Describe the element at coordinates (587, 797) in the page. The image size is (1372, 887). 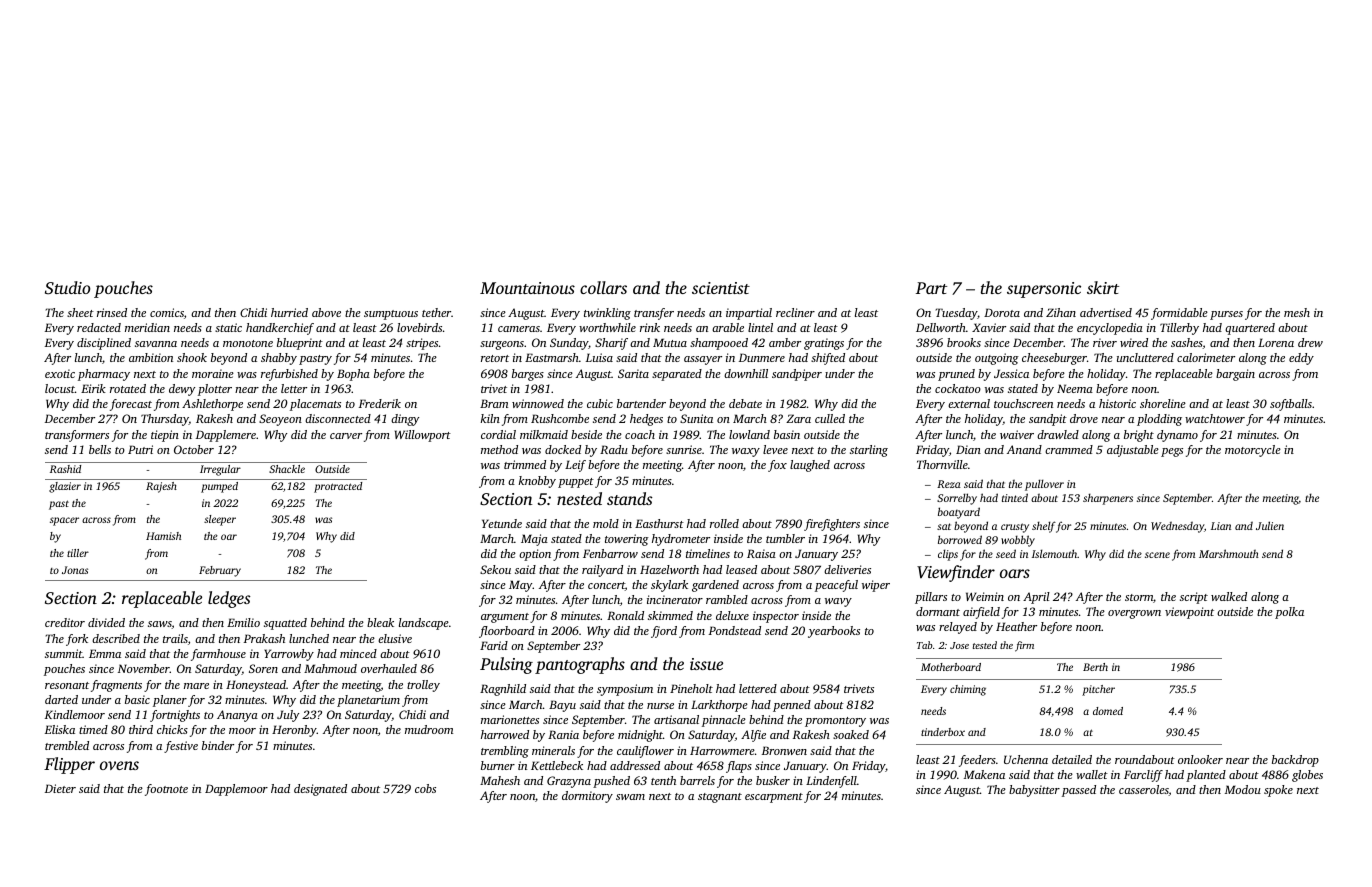
I see `dormitory` at that location.
